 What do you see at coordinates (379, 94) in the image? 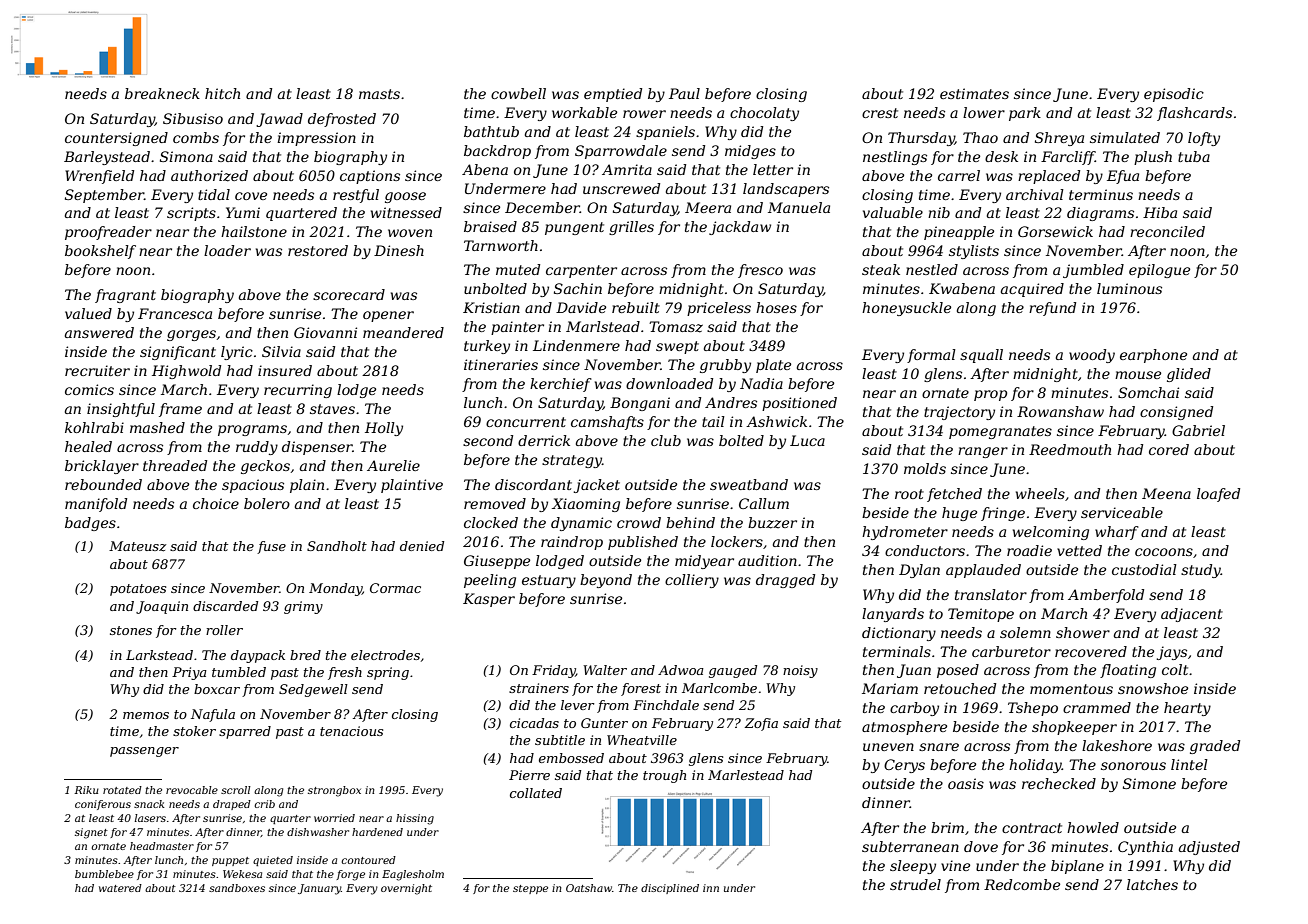
I see `masts` at bounding box center [379, 94].
